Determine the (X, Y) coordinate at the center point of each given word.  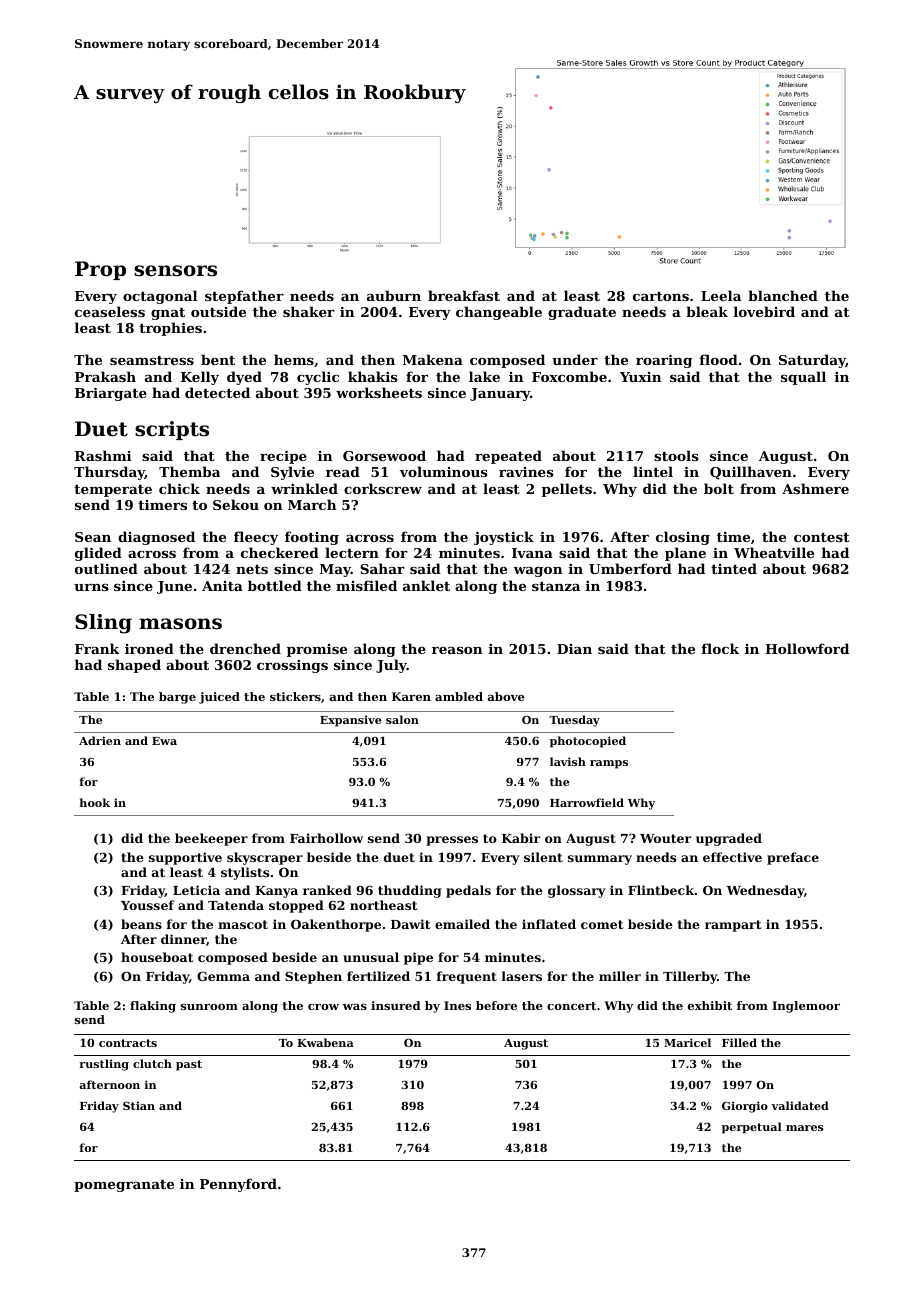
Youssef (148, 905)
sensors (175, 271)
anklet (426, 585)
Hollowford (807, 648)
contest (822, 537)
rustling (104, 1065)
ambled (459, 696)
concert (571, 1006)
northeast (383, 905)
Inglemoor (806, 1007)
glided (98, 554)
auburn (394, 295)
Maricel (687, 1042)
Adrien (100, 740)
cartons (661, 296)
